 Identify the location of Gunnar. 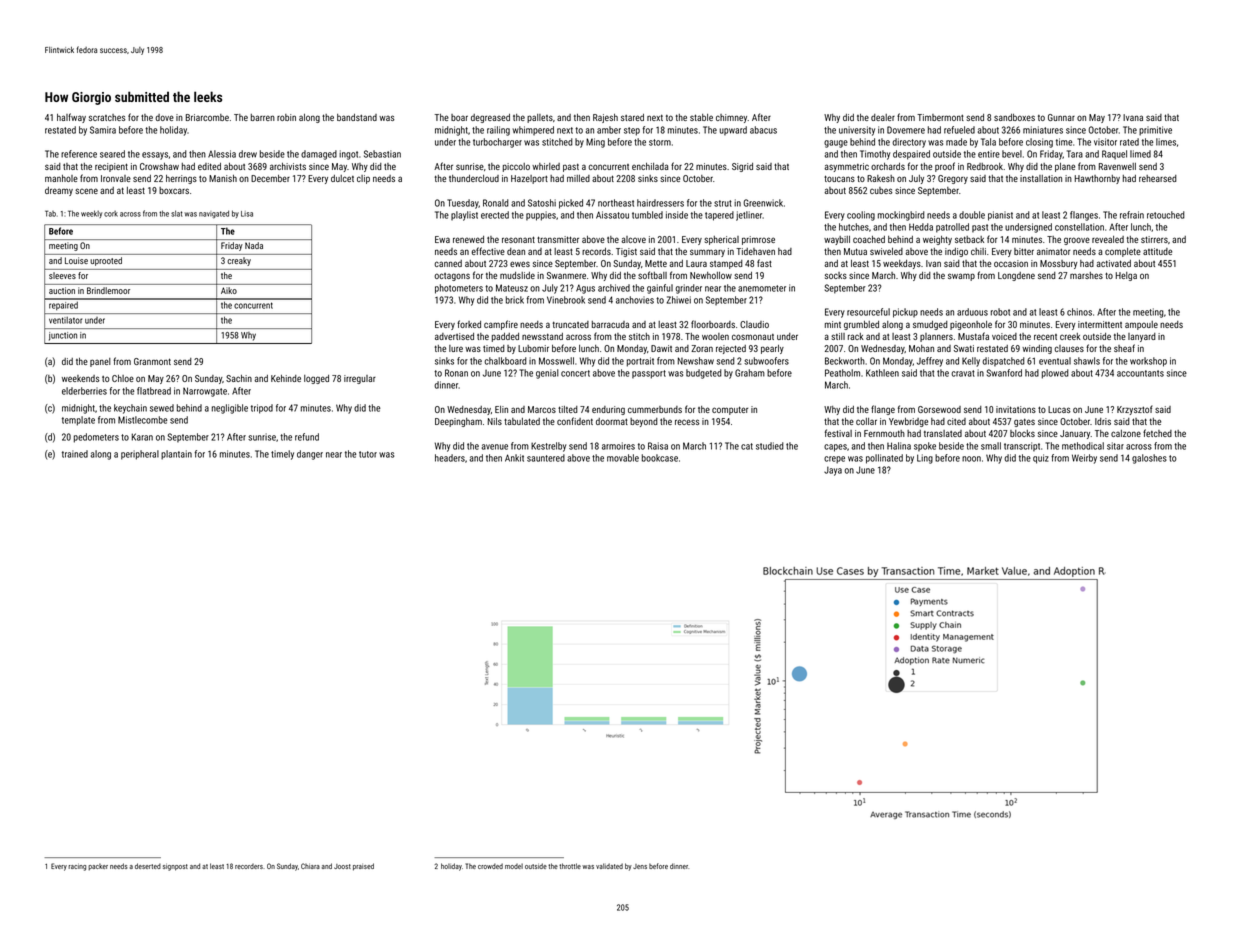
(1061, 117).
